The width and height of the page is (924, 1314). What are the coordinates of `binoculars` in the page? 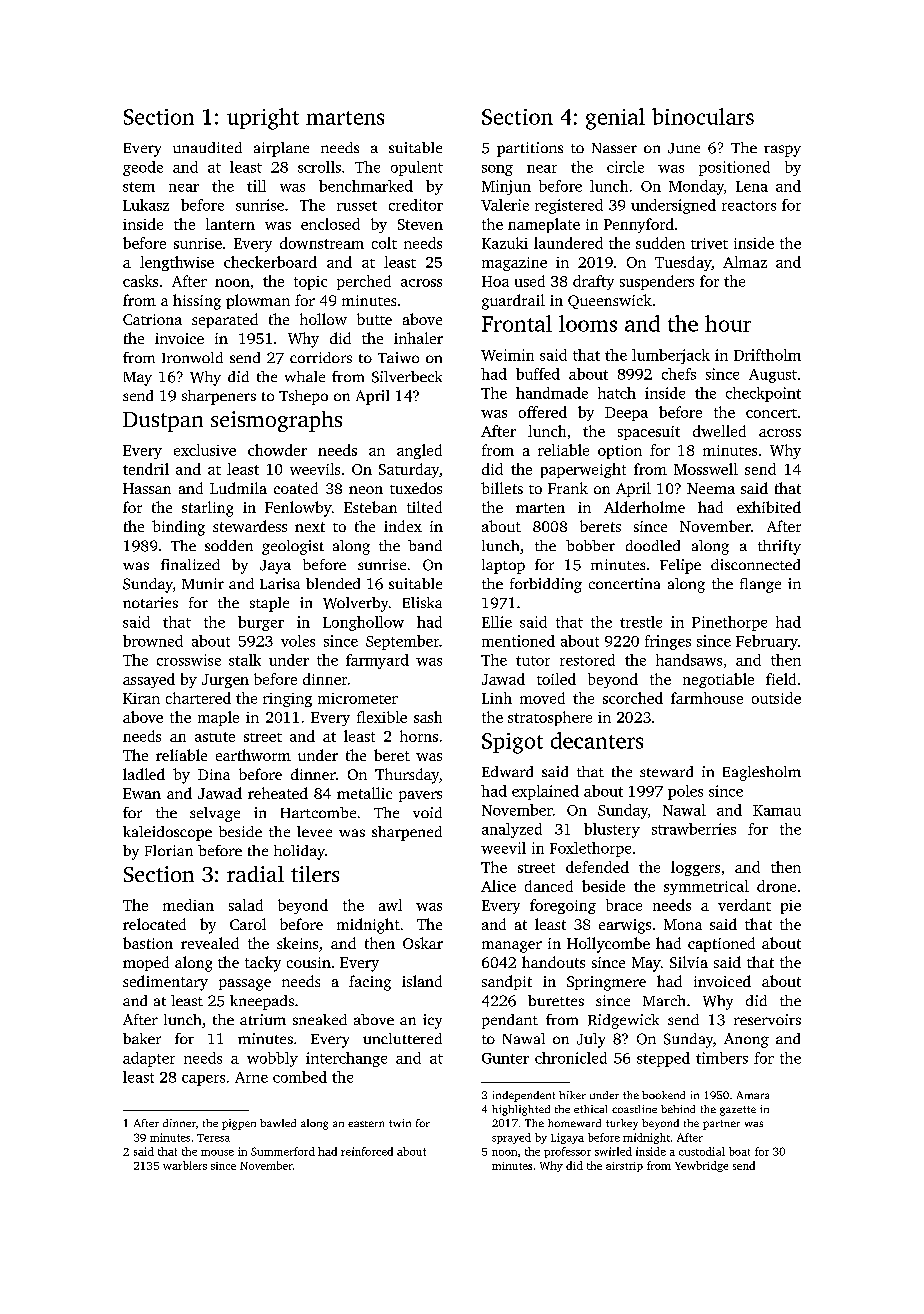 It's located at (703, 116).
